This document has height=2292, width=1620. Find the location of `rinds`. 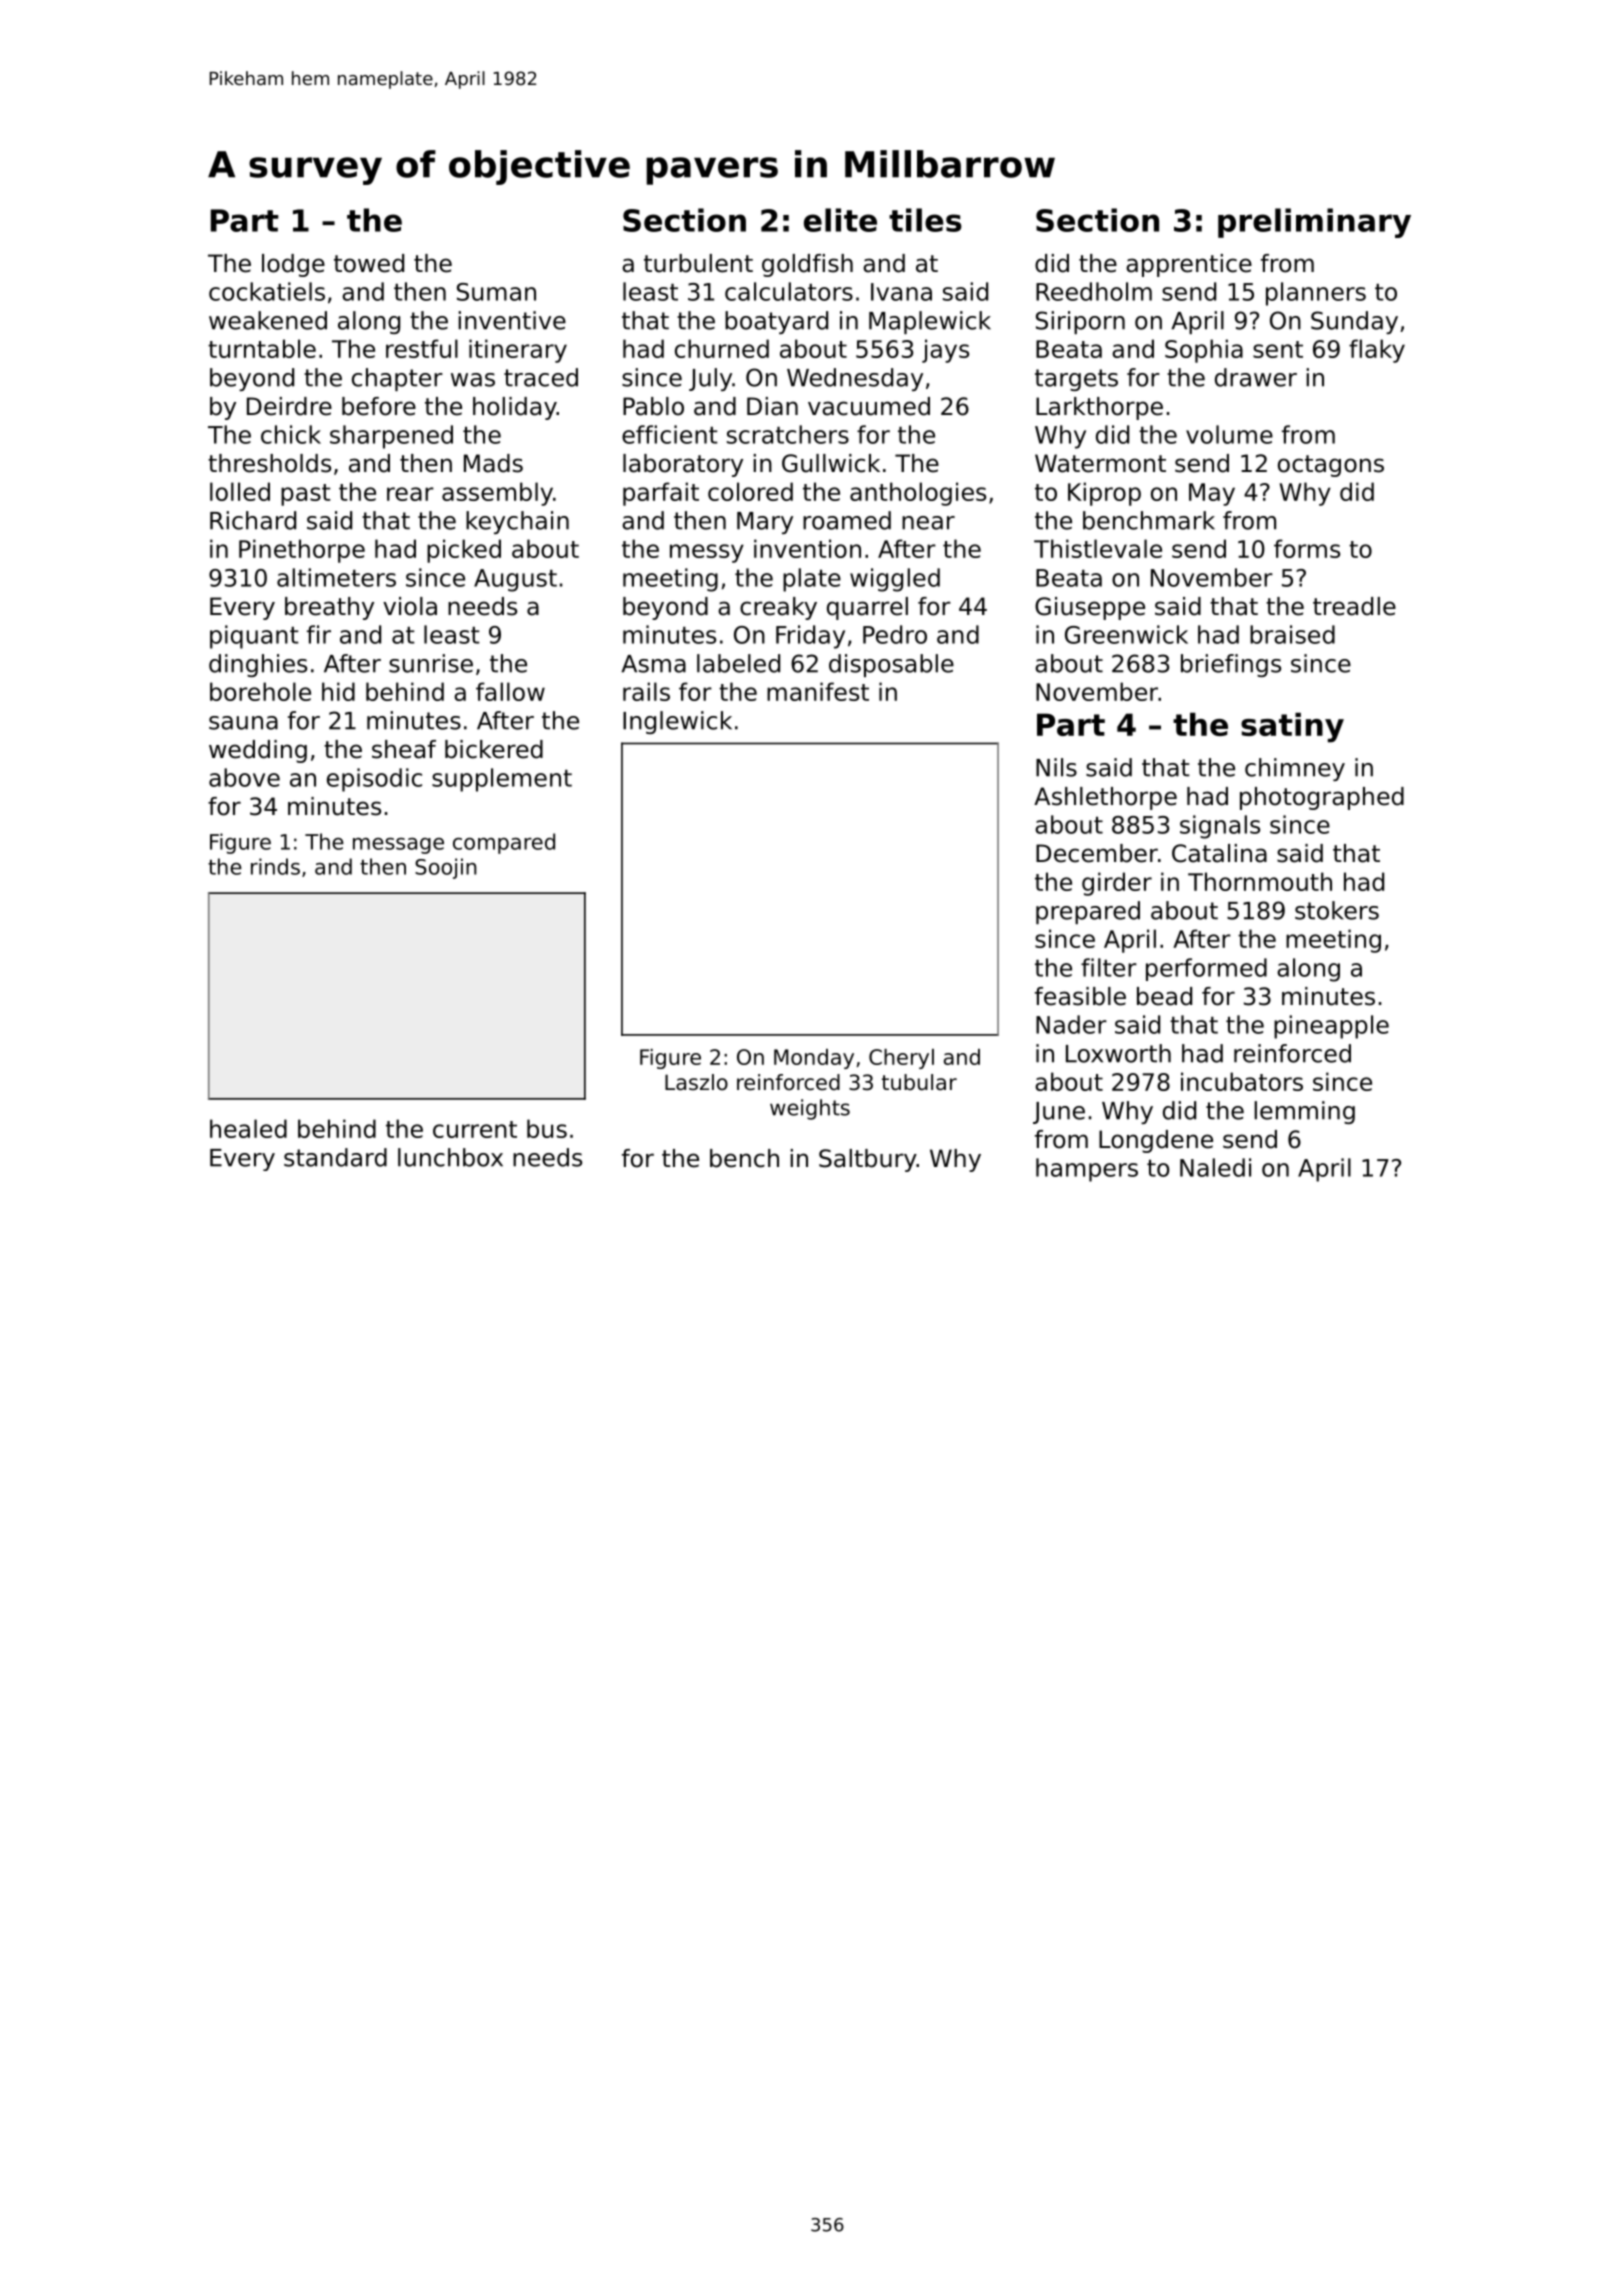

rinds is located at coordinates (275, 866).
